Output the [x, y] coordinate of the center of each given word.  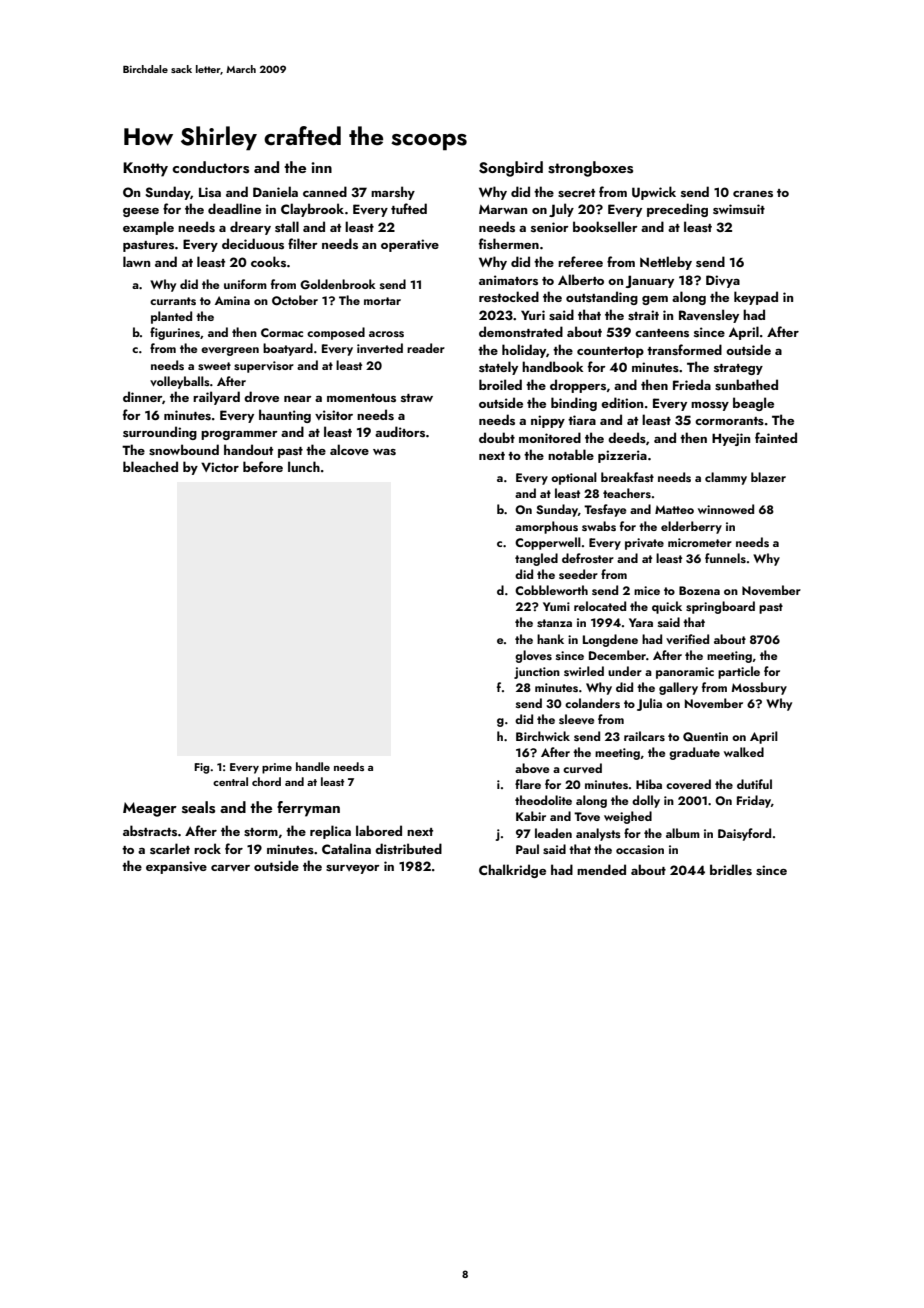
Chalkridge [512, 871]
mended [601, 869]
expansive [176, 867]
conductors [210, 167]
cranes [753, 194]
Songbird [511, 169]
